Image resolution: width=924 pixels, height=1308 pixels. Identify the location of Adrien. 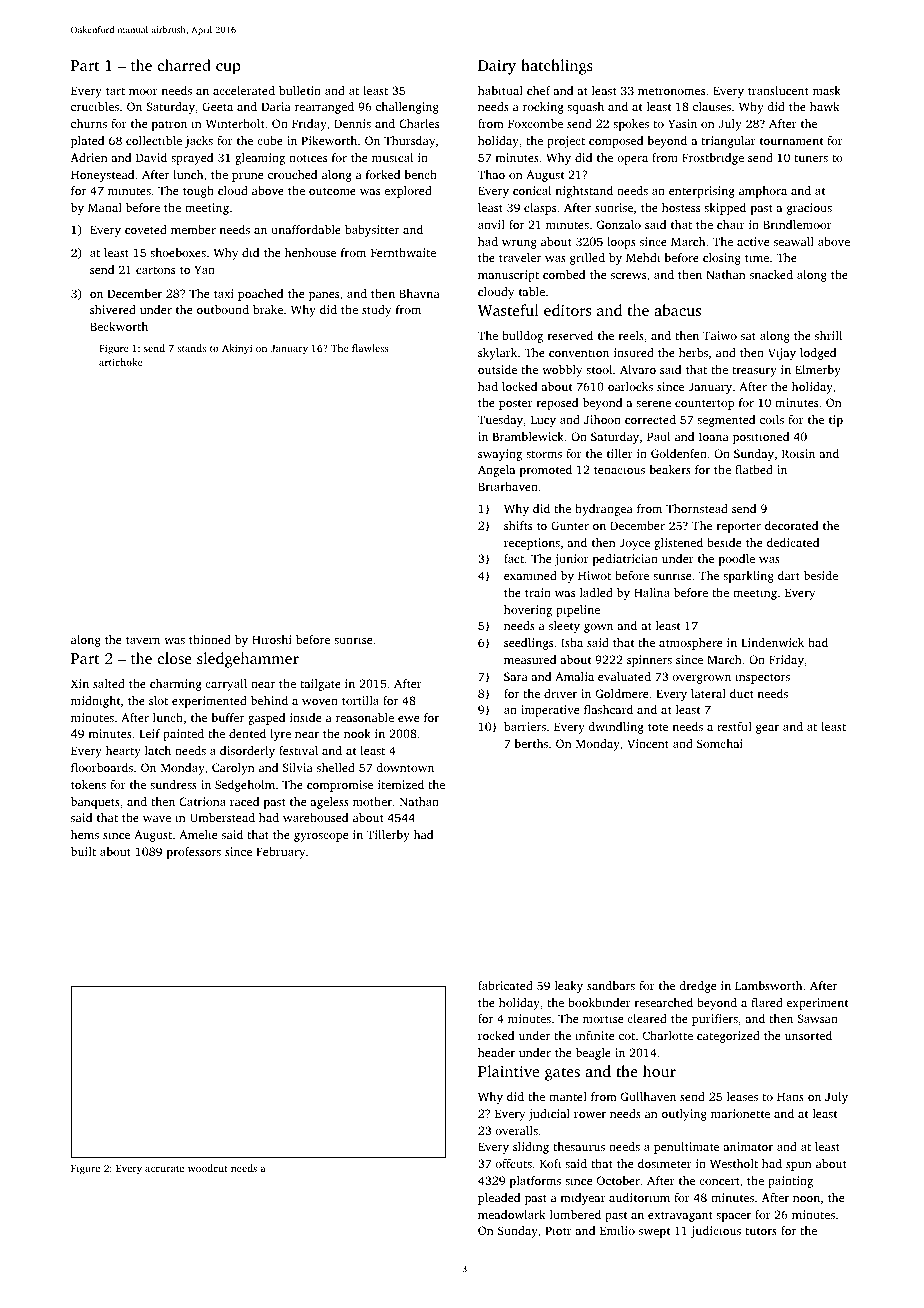
(89, 157).
